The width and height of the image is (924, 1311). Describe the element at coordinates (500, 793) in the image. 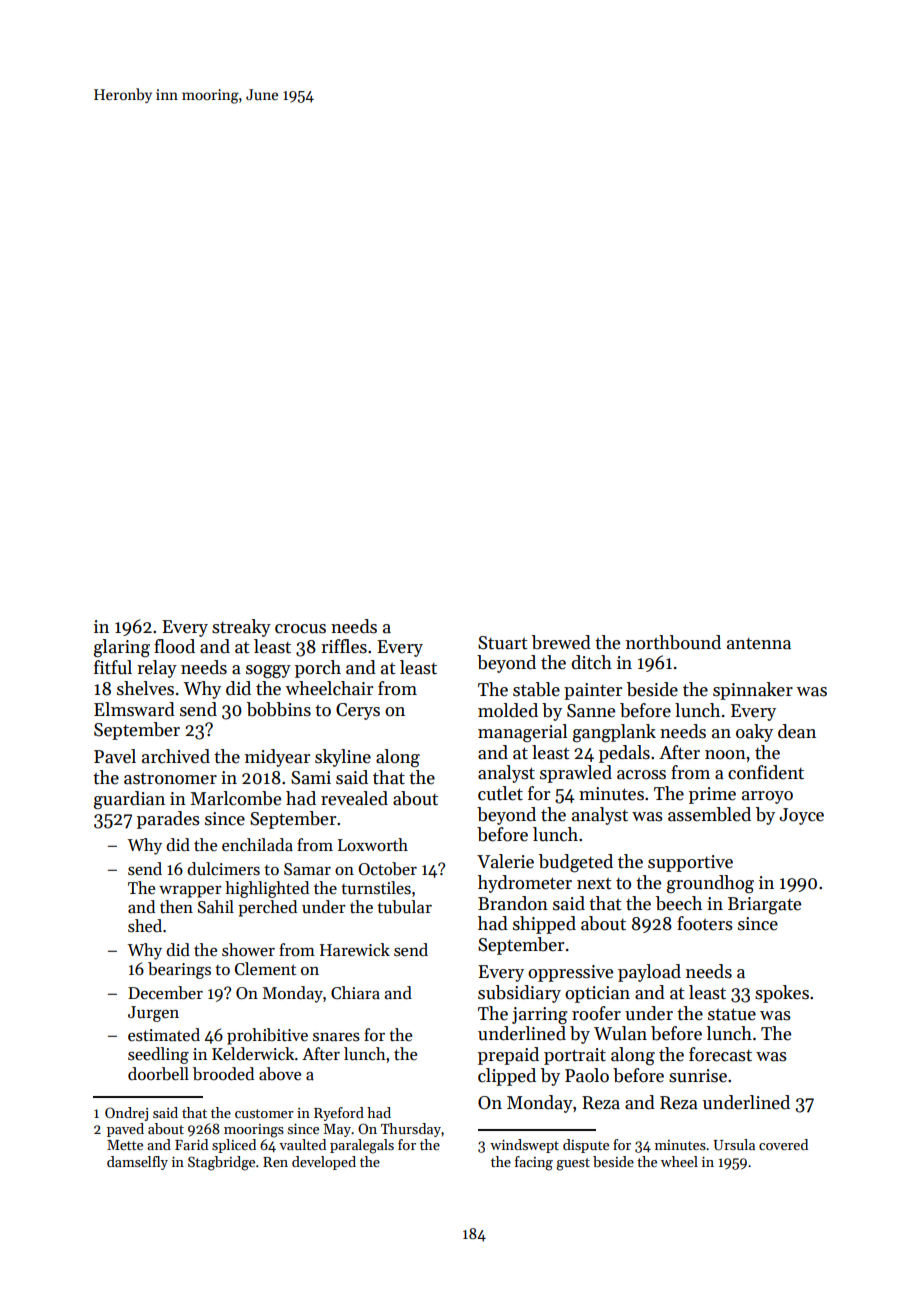

I see `cutlet` at that location.
